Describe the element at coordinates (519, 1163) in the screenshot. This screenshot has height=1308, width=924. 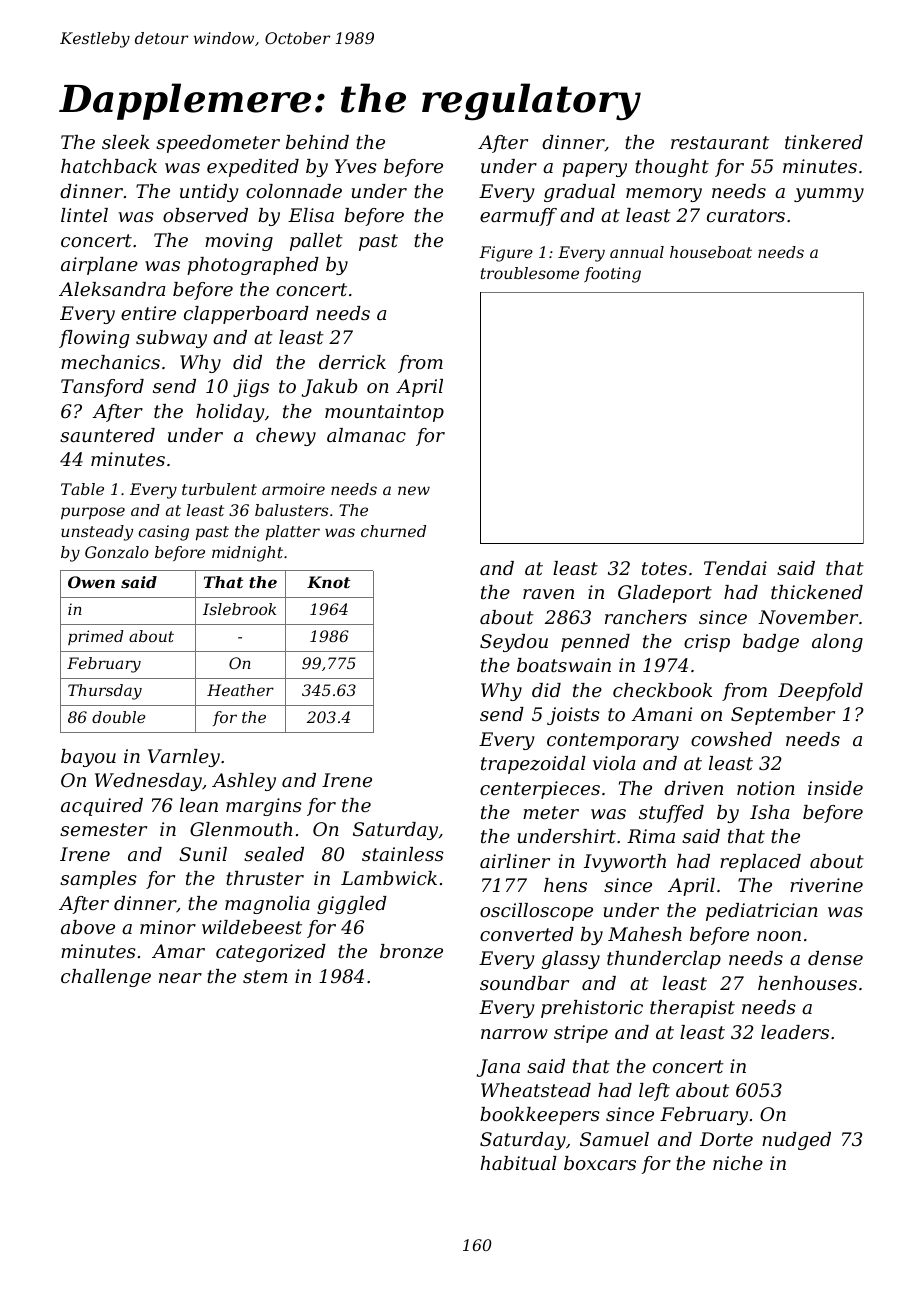
I see `habitual` at that location.
